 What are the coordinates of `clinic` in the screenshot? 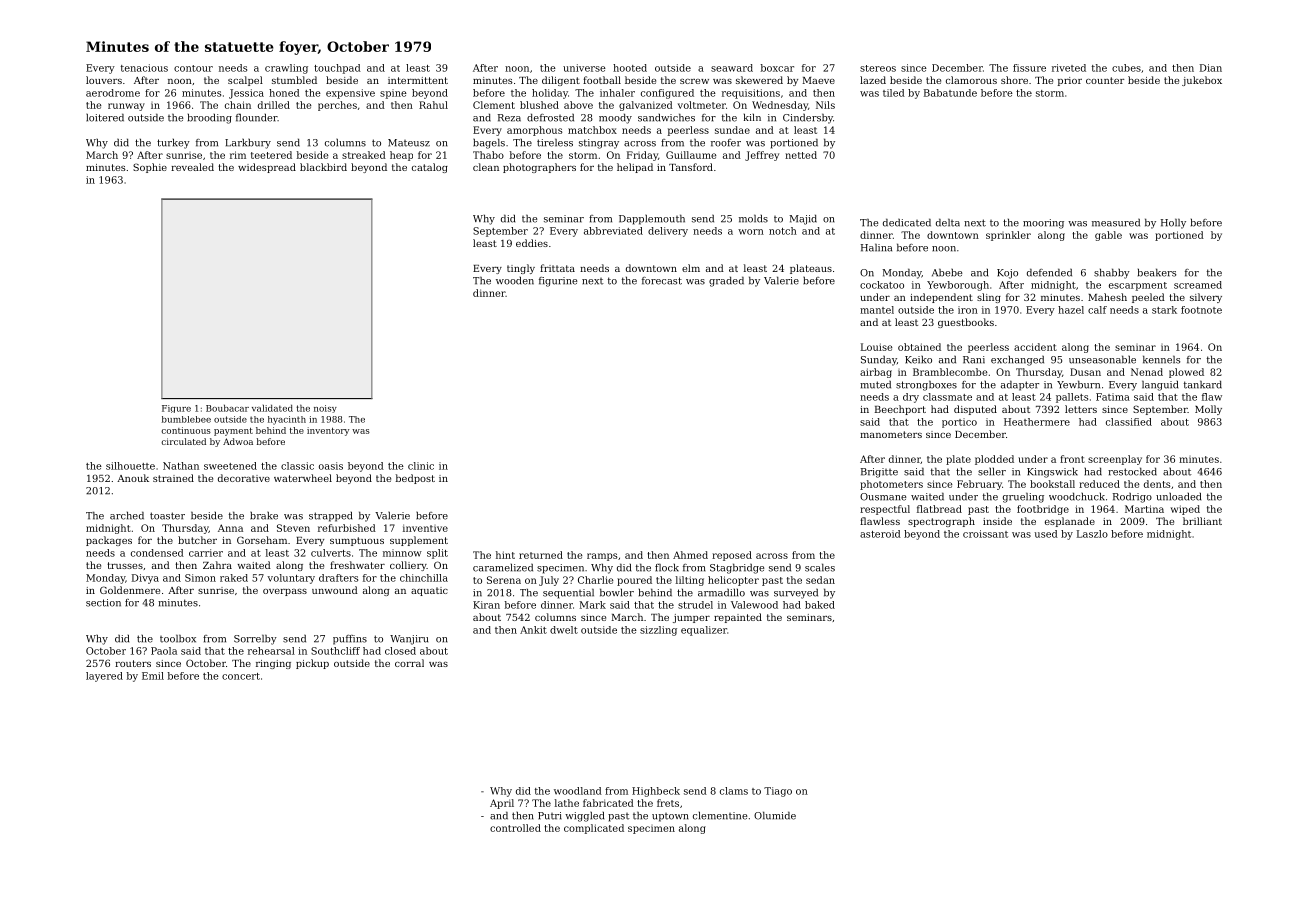 It's located at (421, 466).
